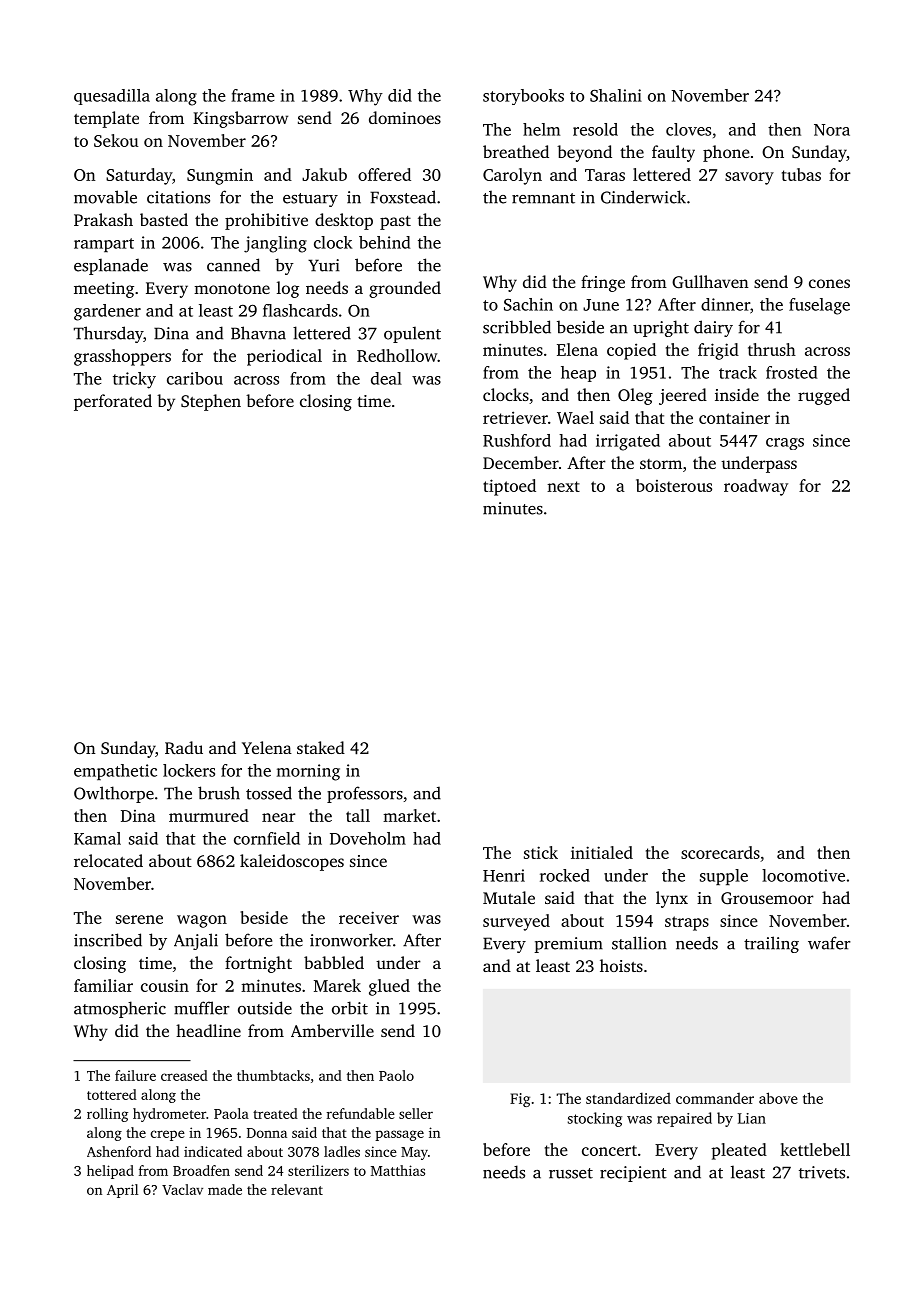 The image size is (924, 1314). Describe the element at coordinates (520, 1100) in the page. I see `Fig` at that location.
